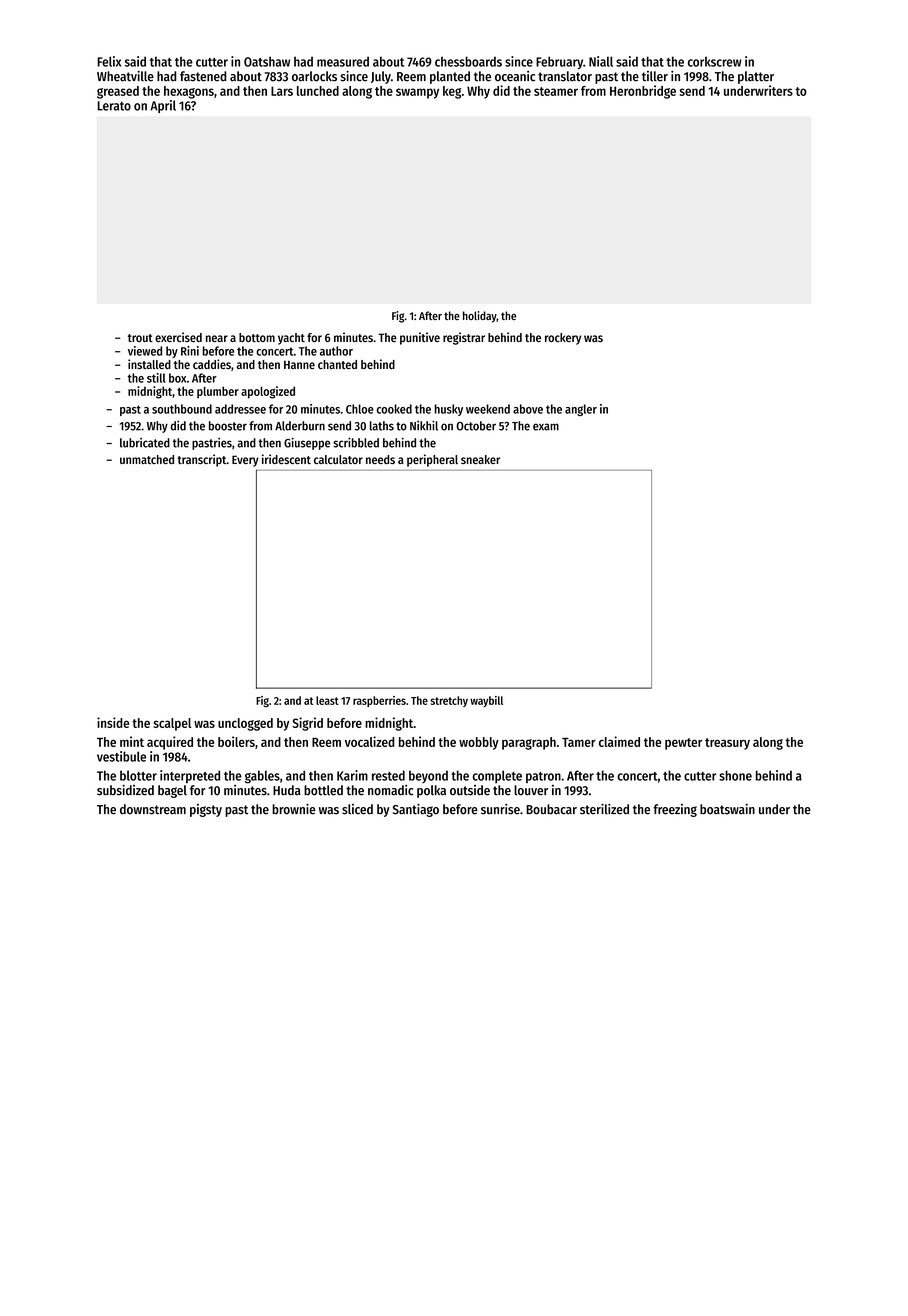 The width and height of the screenshot is (908, 1316). I want to click on unmatched, so click(147, 459).
